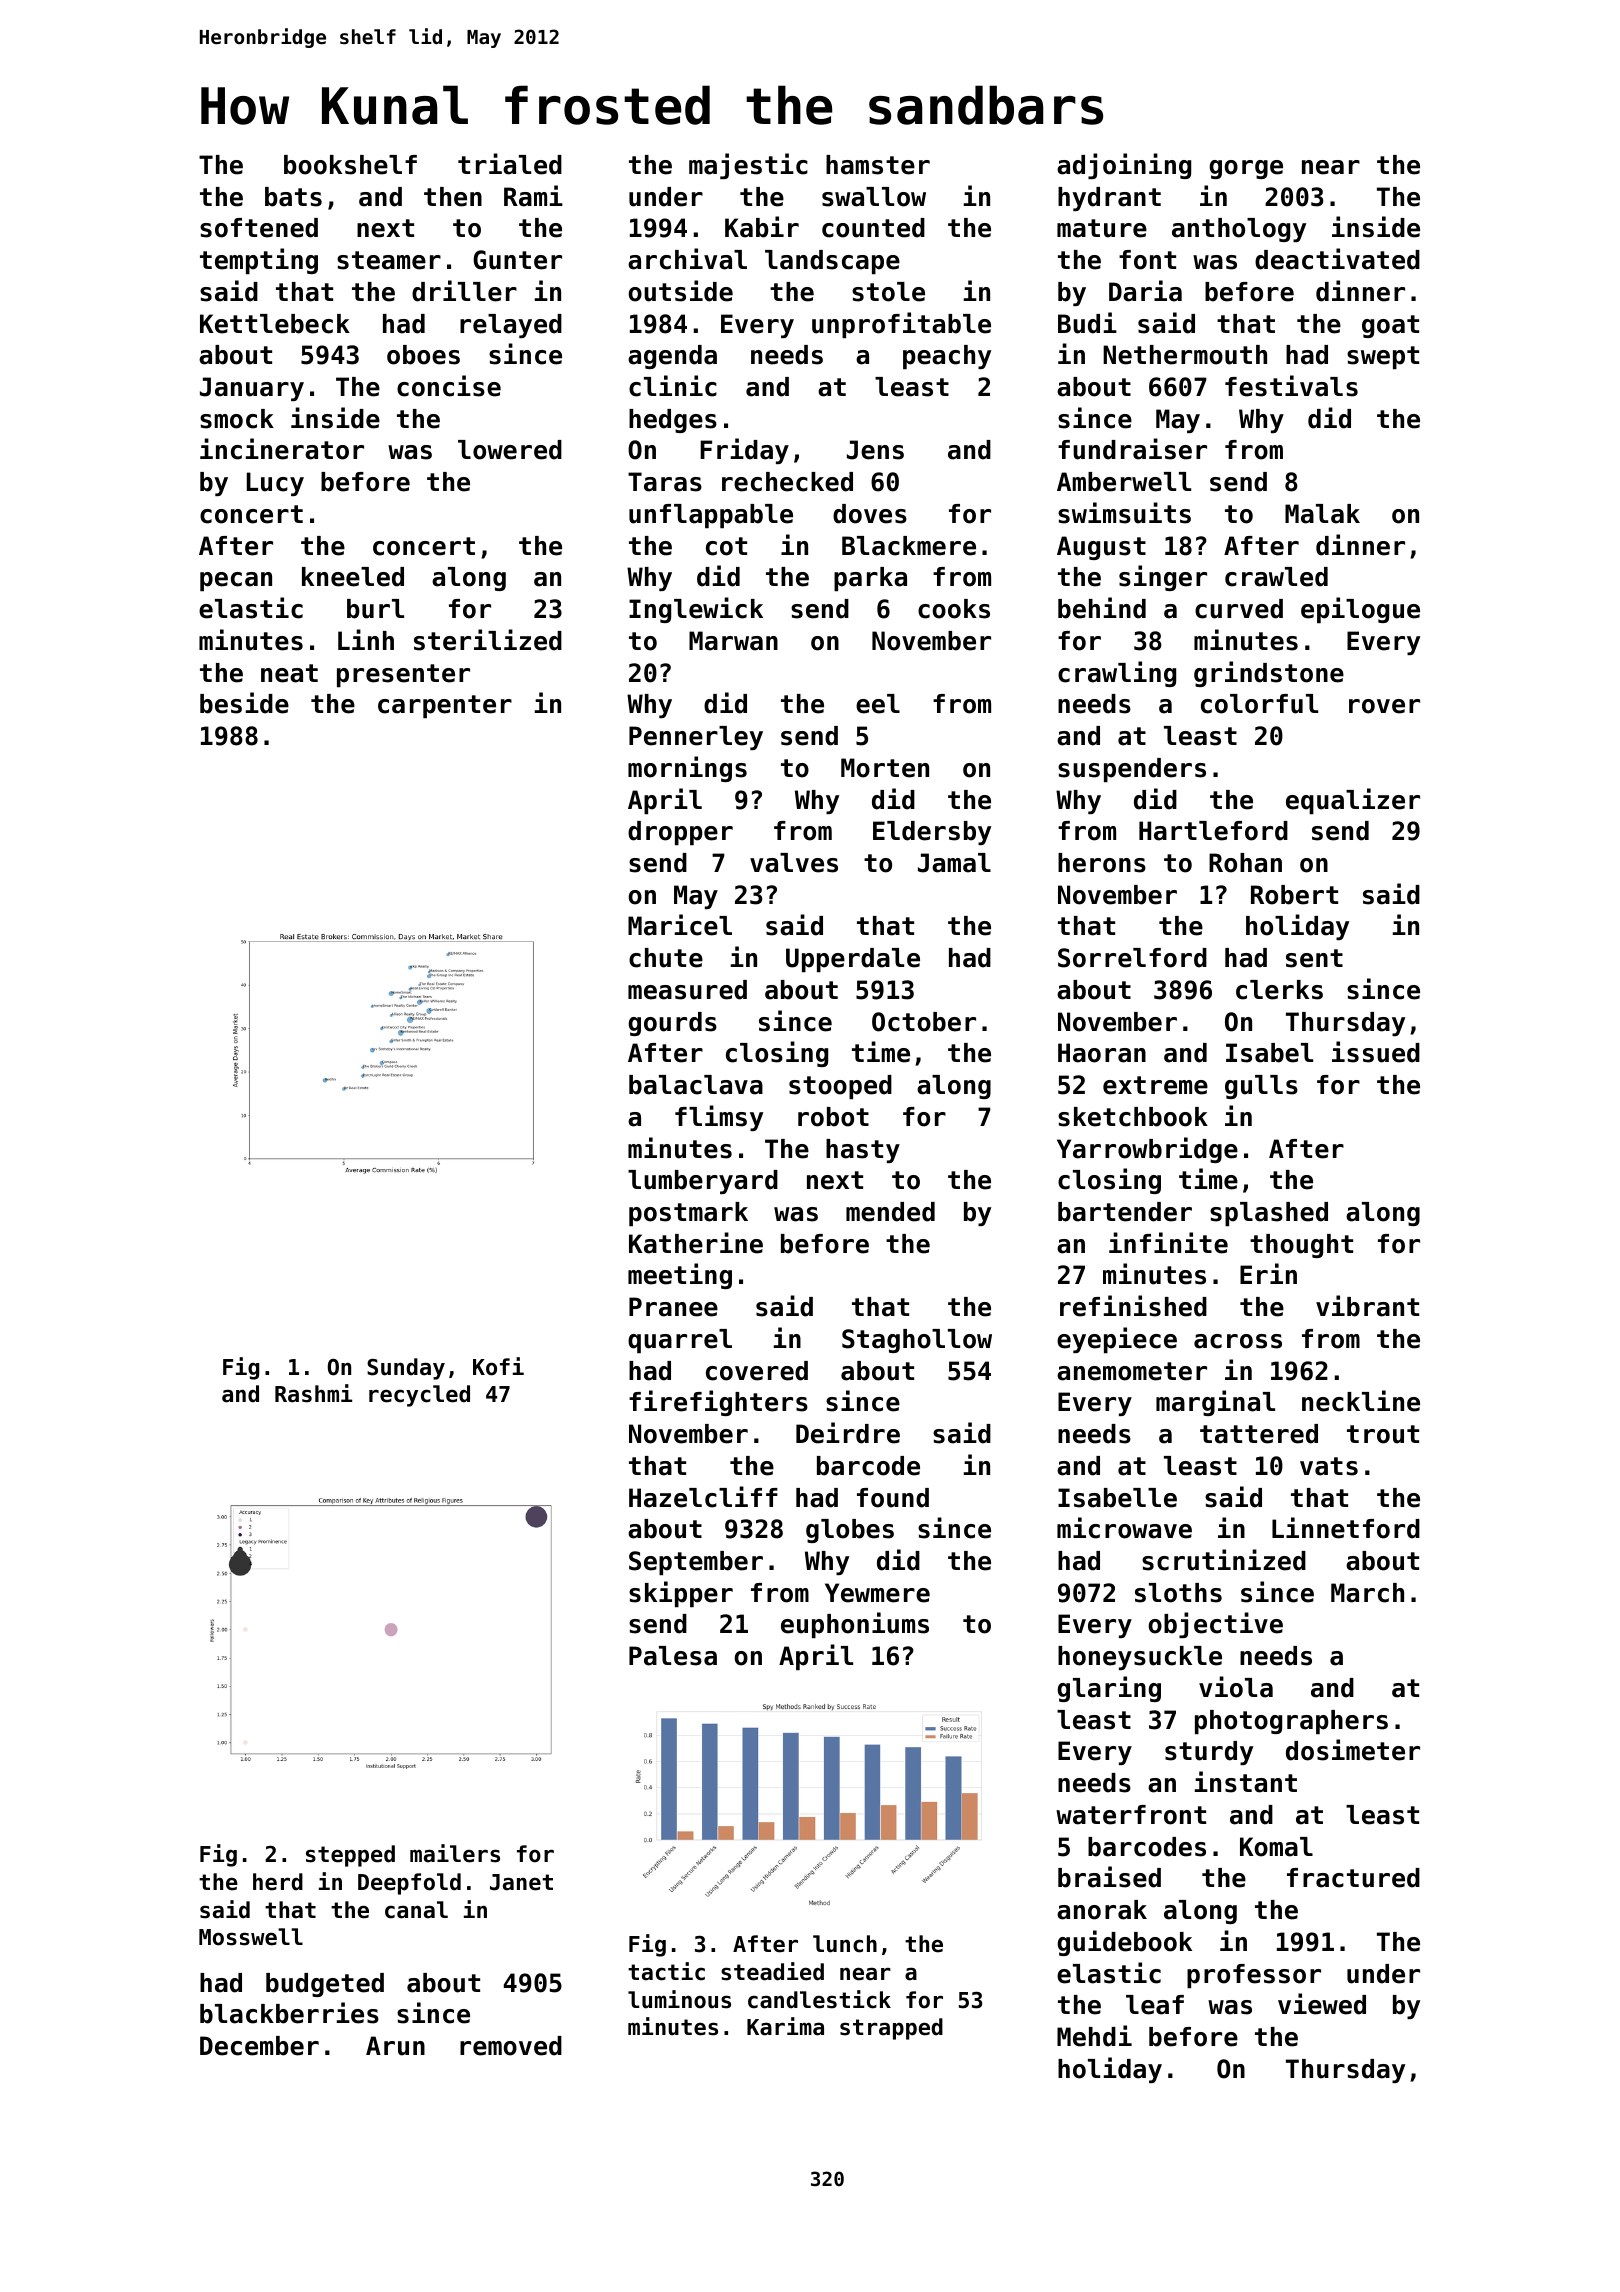  I want to click on gorge, so click(1246, 169).
